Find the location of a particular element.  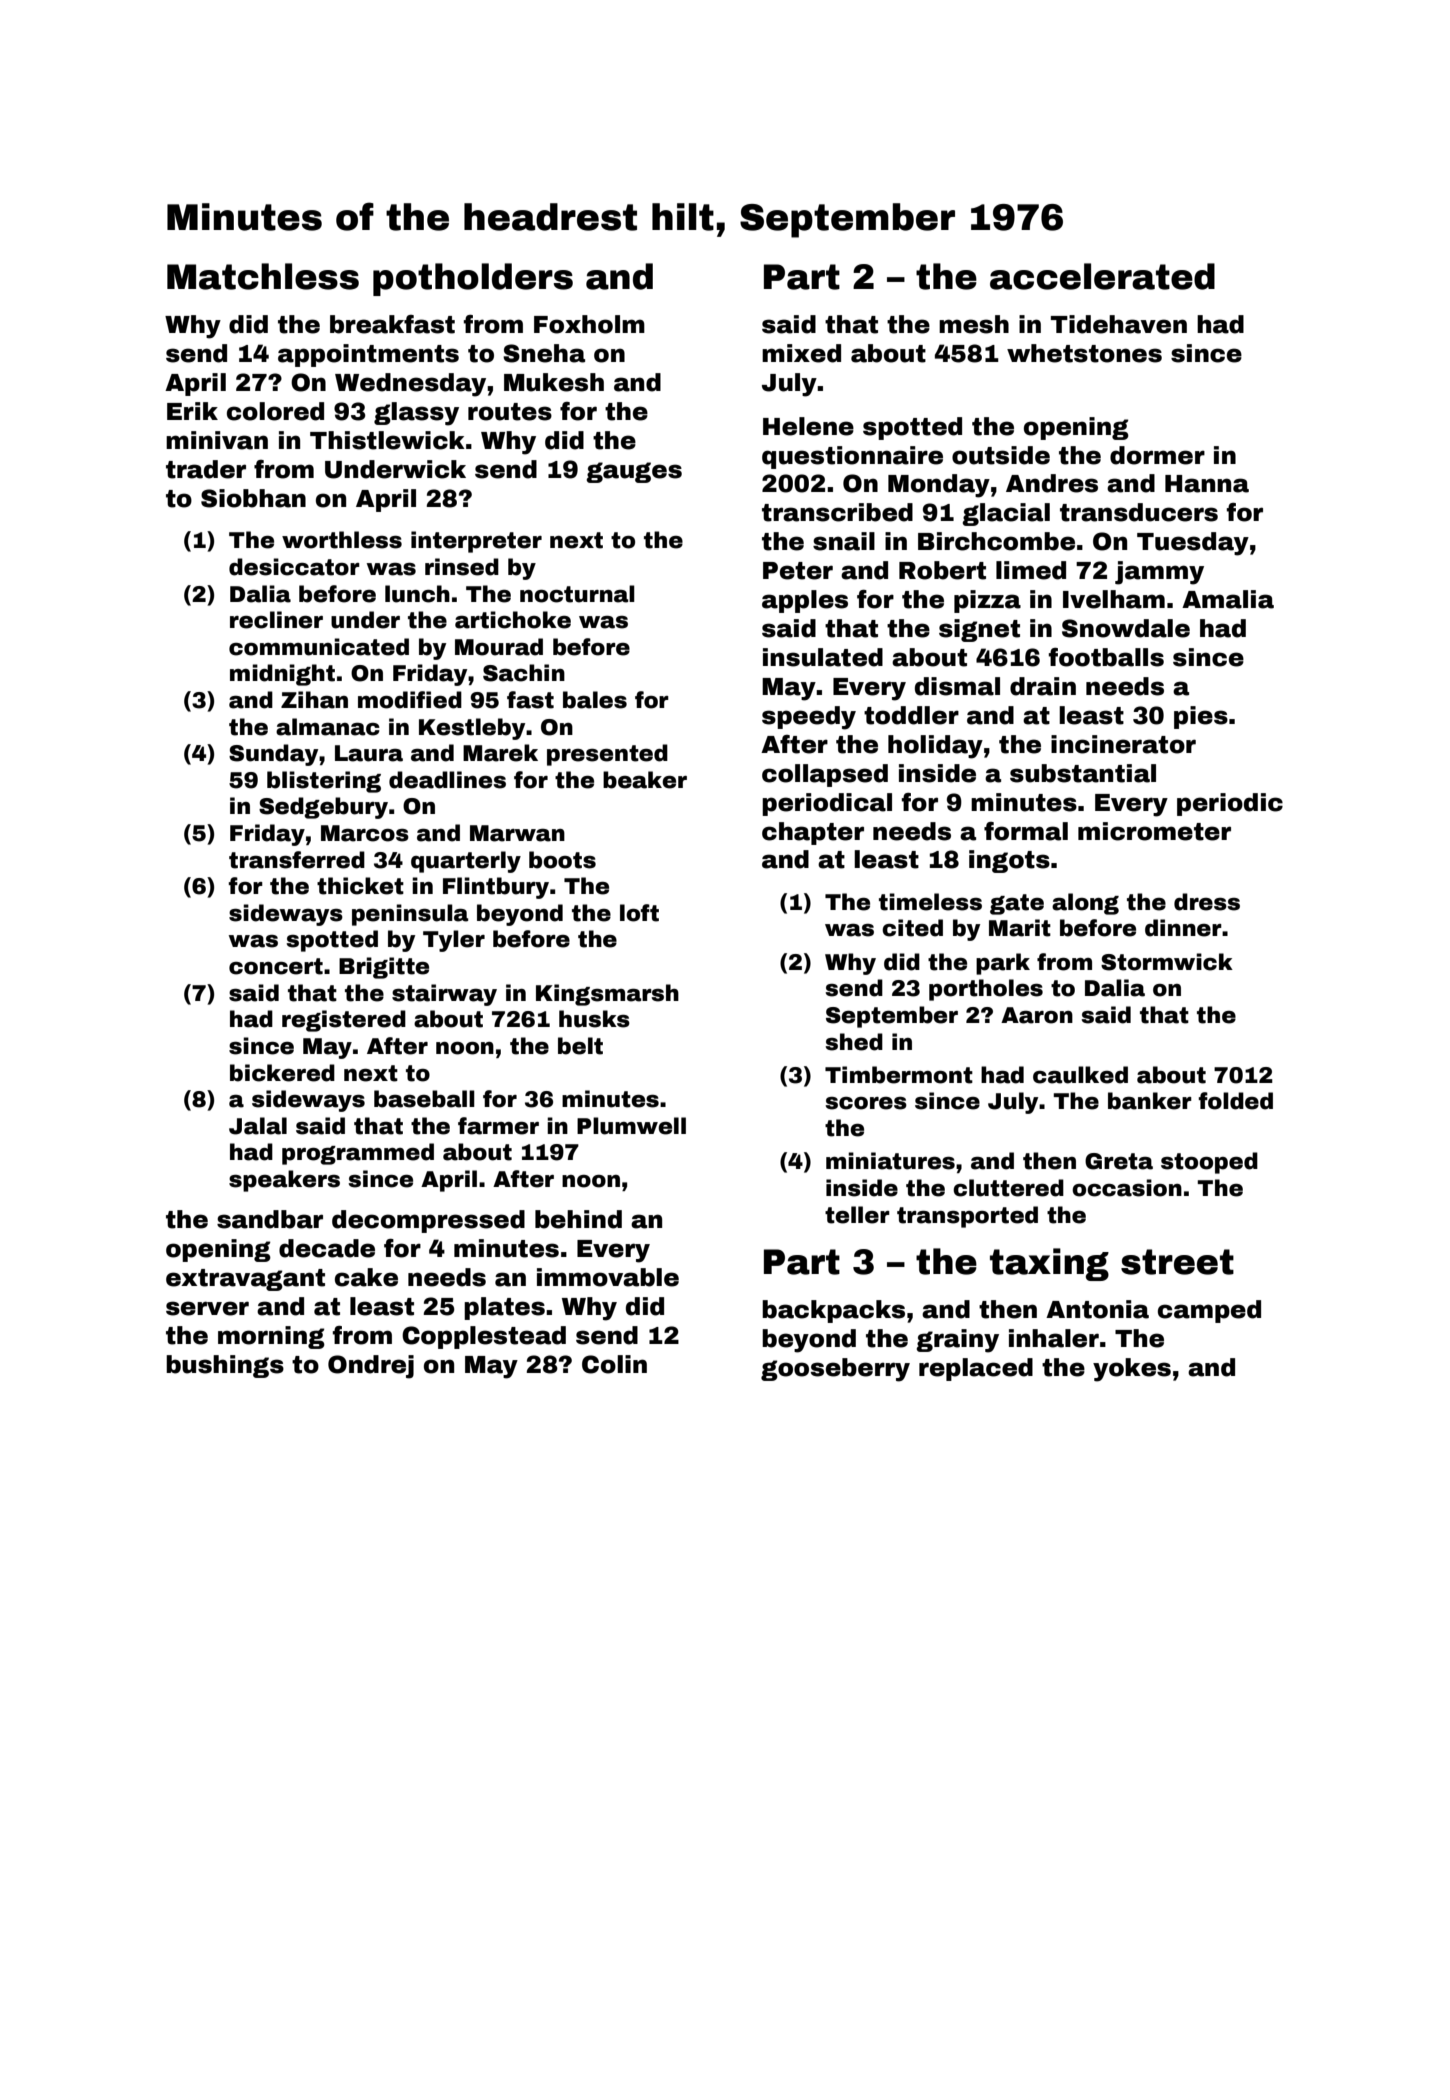

whetstones is located at coordinates (1084, 353).
